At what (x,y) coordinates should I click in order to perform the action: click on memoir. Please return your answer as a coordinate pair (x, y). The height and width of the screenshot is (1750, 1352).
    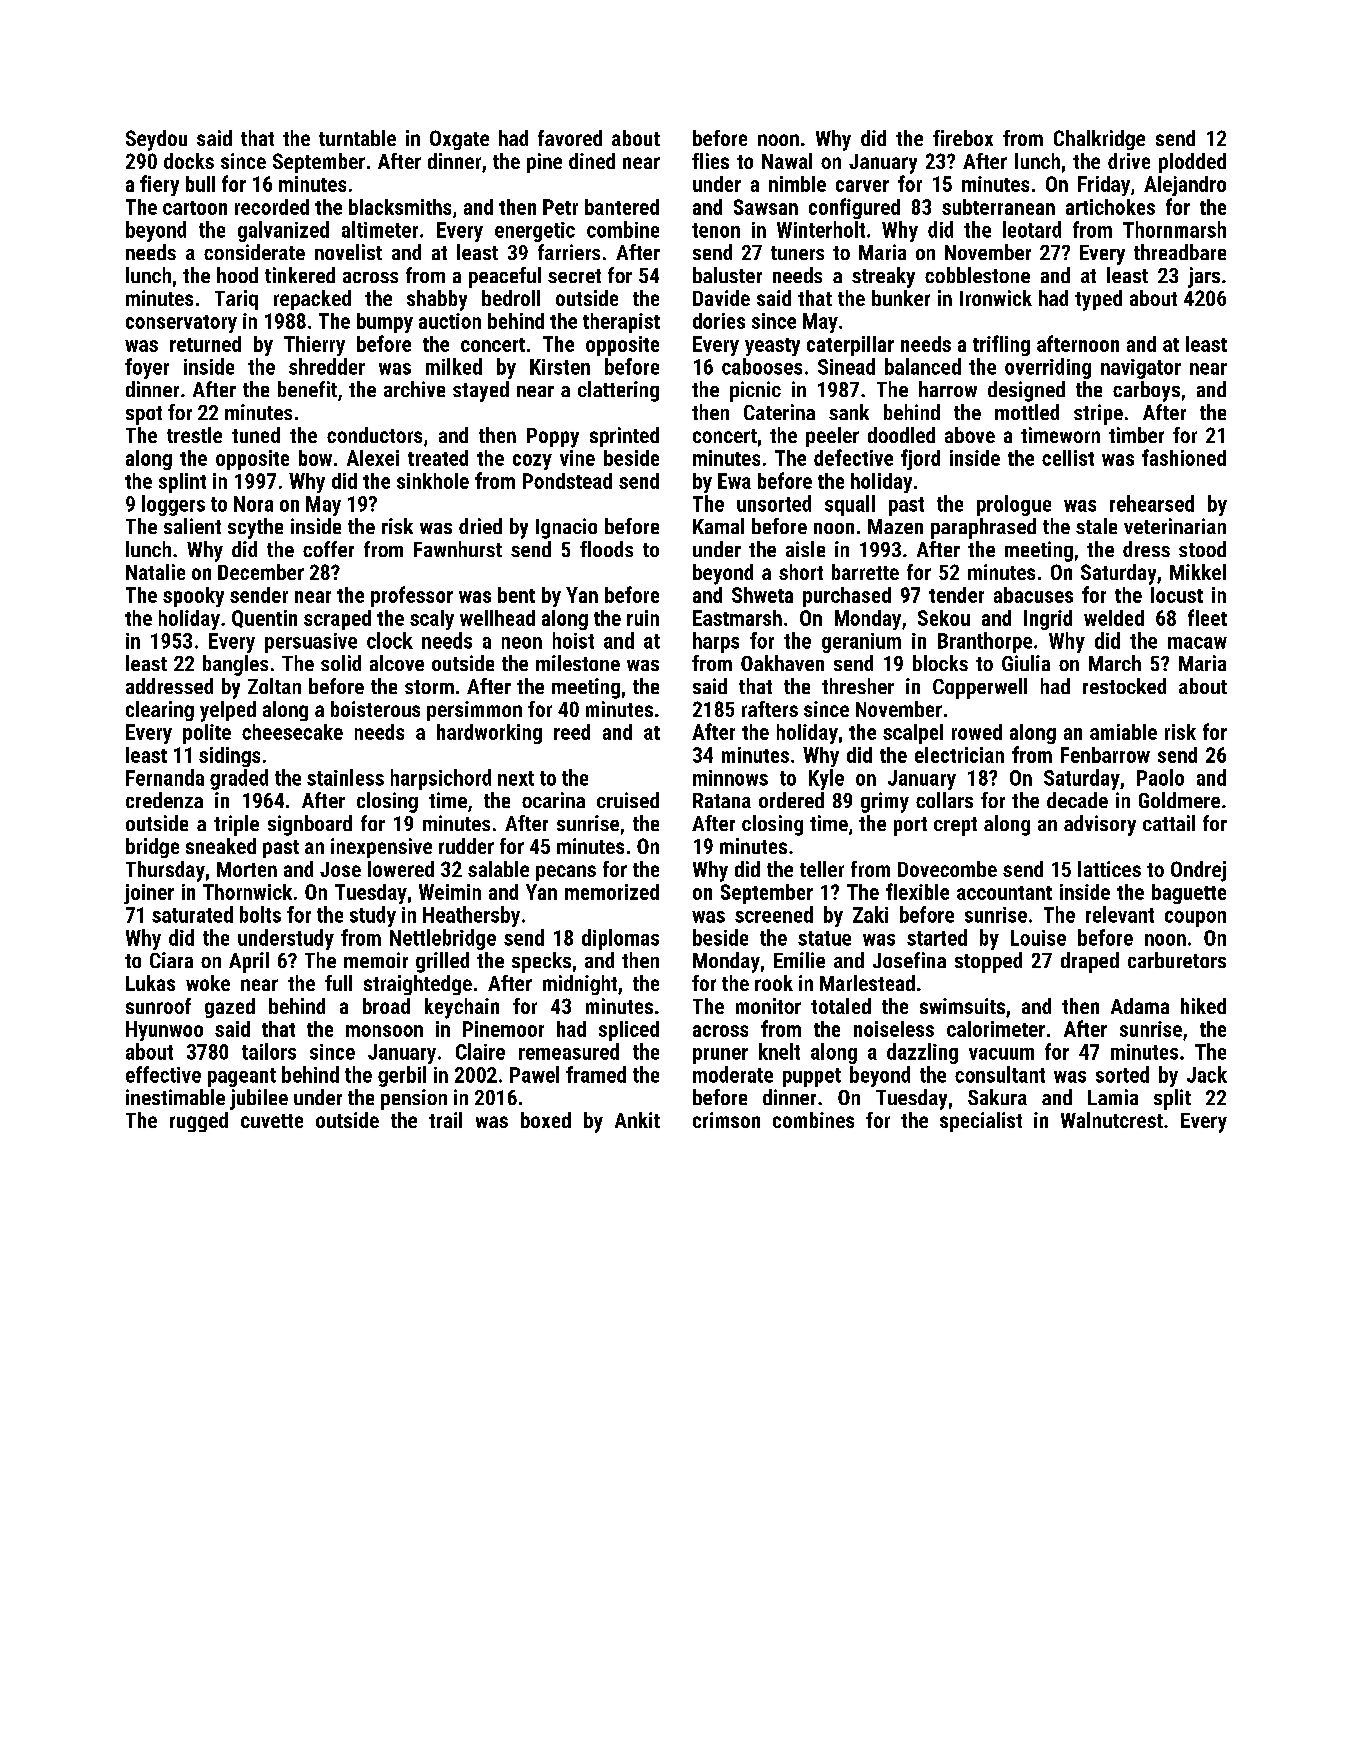
    Looking at the image, I should click on (376, 960).
